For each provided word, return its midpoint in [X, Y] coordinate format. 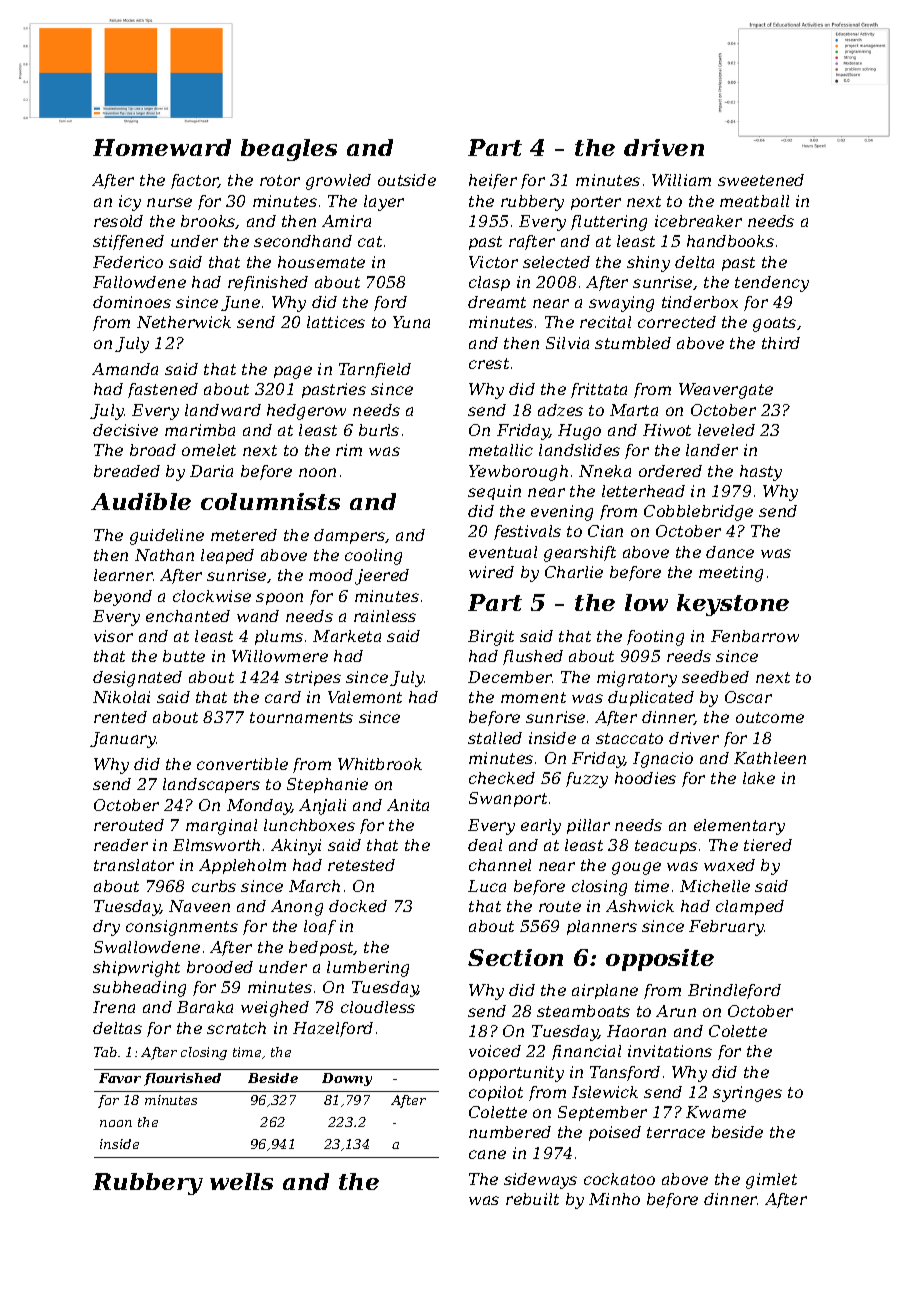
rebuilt [532, 1199]
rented [120, 717]
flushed [533, 657]
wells [241, 1181]
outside [407, 180]
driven [664, 147]
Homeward [162, 147]
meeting [731, 574]
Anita [408, 805]
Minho [614, 1199]
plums [279, 637]
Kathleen [770, 758]
